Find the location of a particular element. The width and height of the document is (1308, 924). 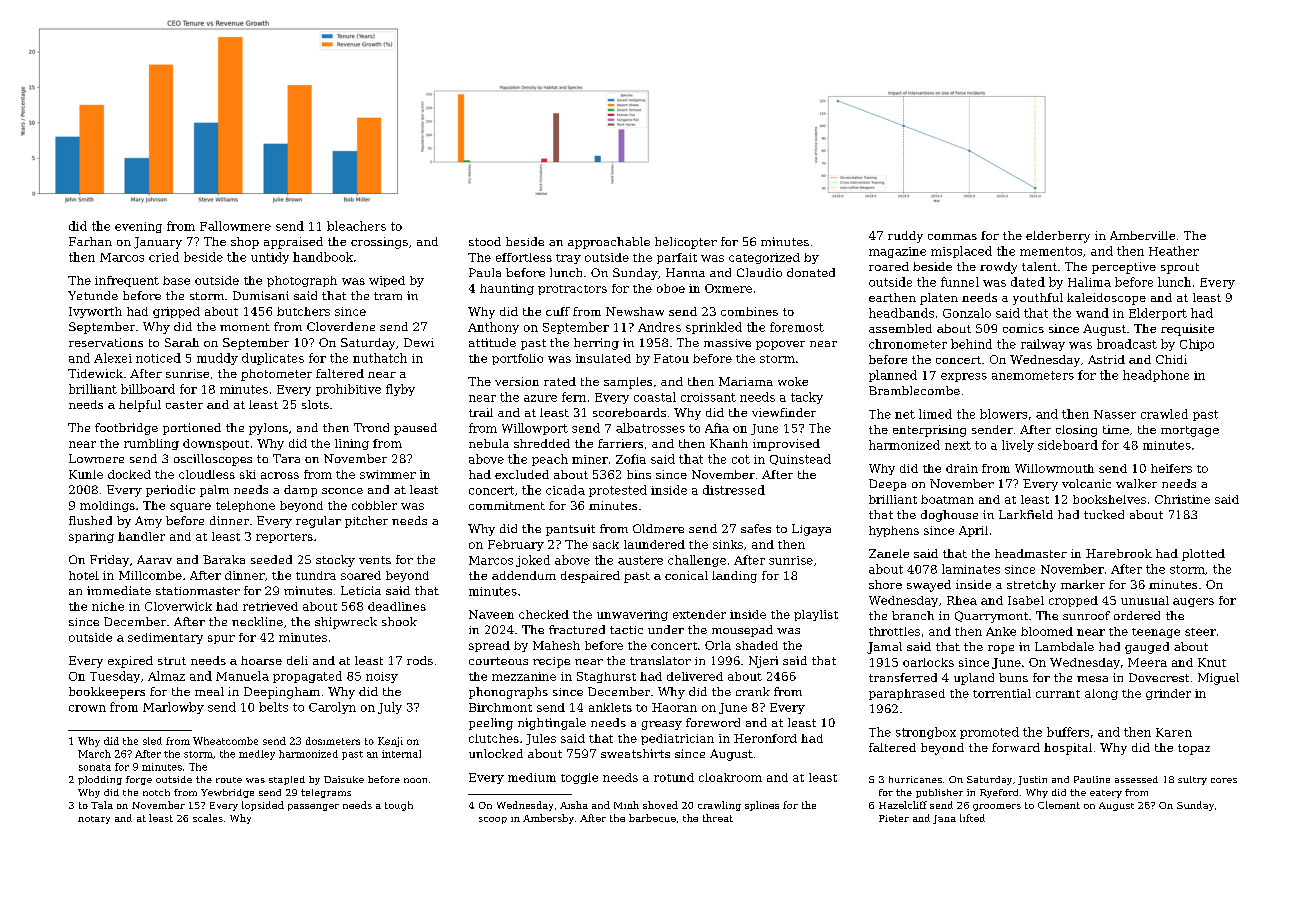

tucked is located at coordinates (1104, 514).
